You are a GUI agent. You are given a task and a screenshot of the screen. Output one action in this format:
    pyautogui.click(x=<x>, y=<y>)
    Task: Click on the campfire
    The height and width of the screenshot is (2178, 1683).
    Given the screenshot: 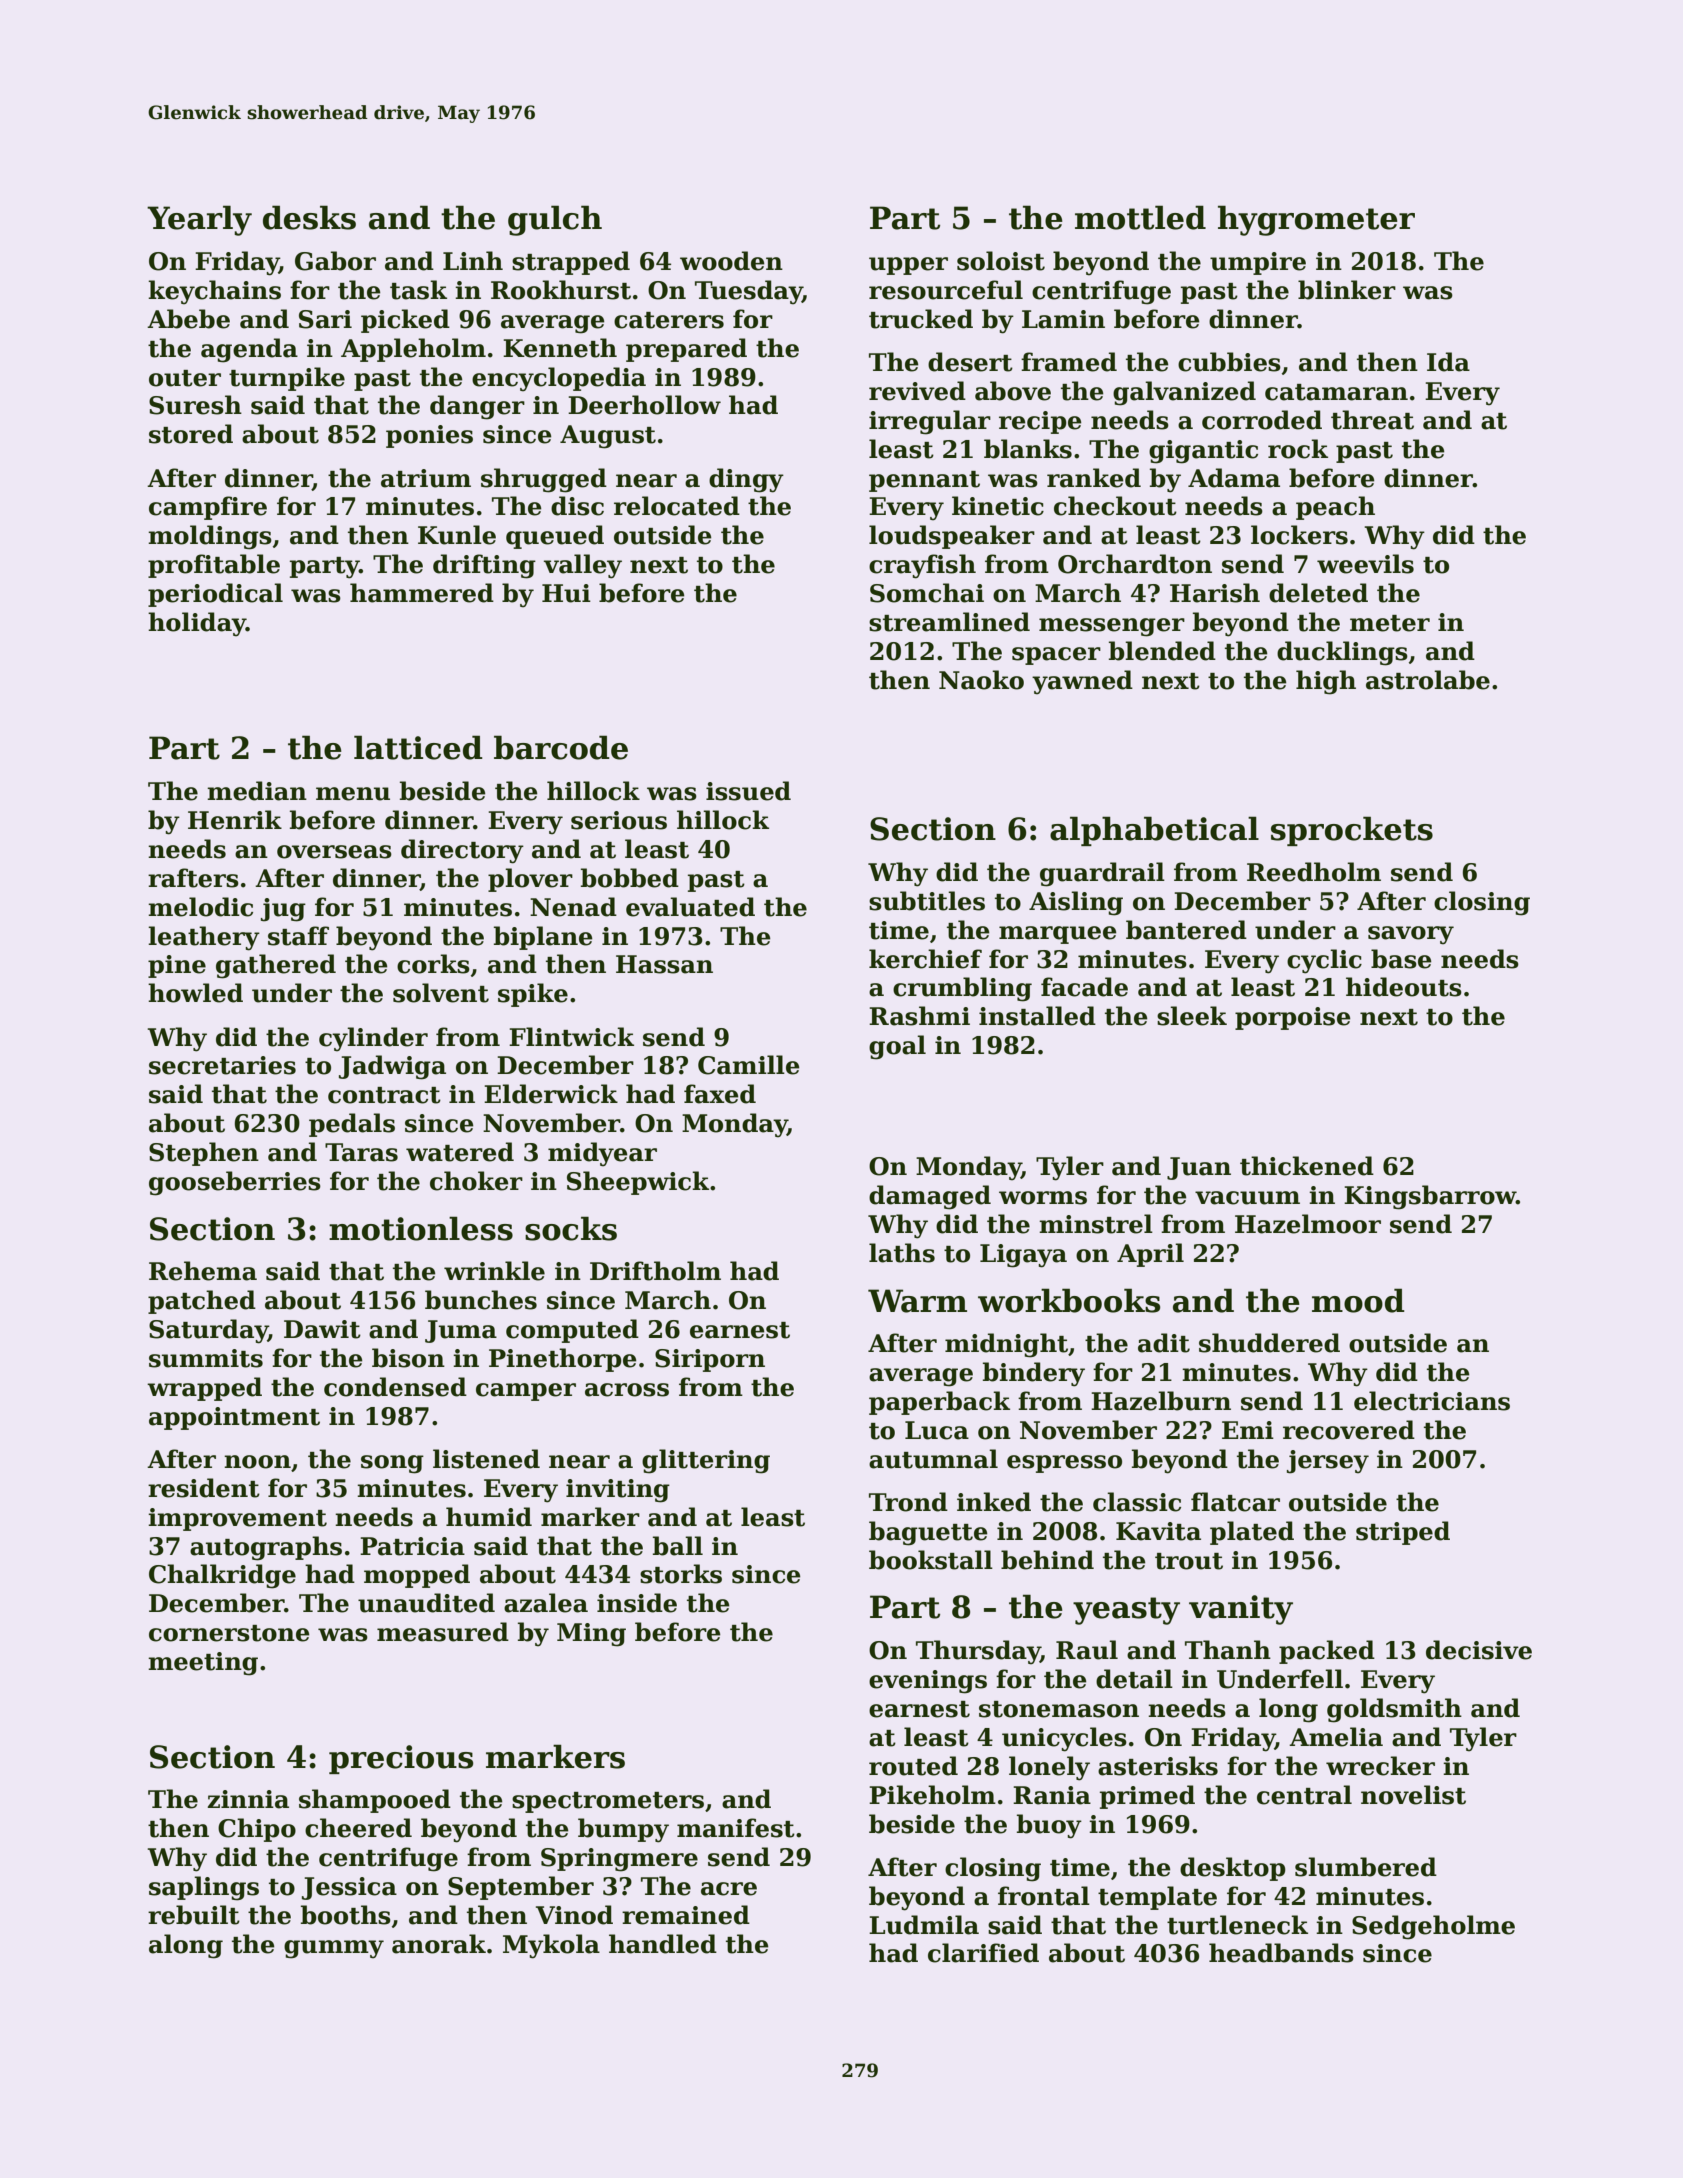 What is the action you would take?
    pyautogui.click(x=208, y=508)
